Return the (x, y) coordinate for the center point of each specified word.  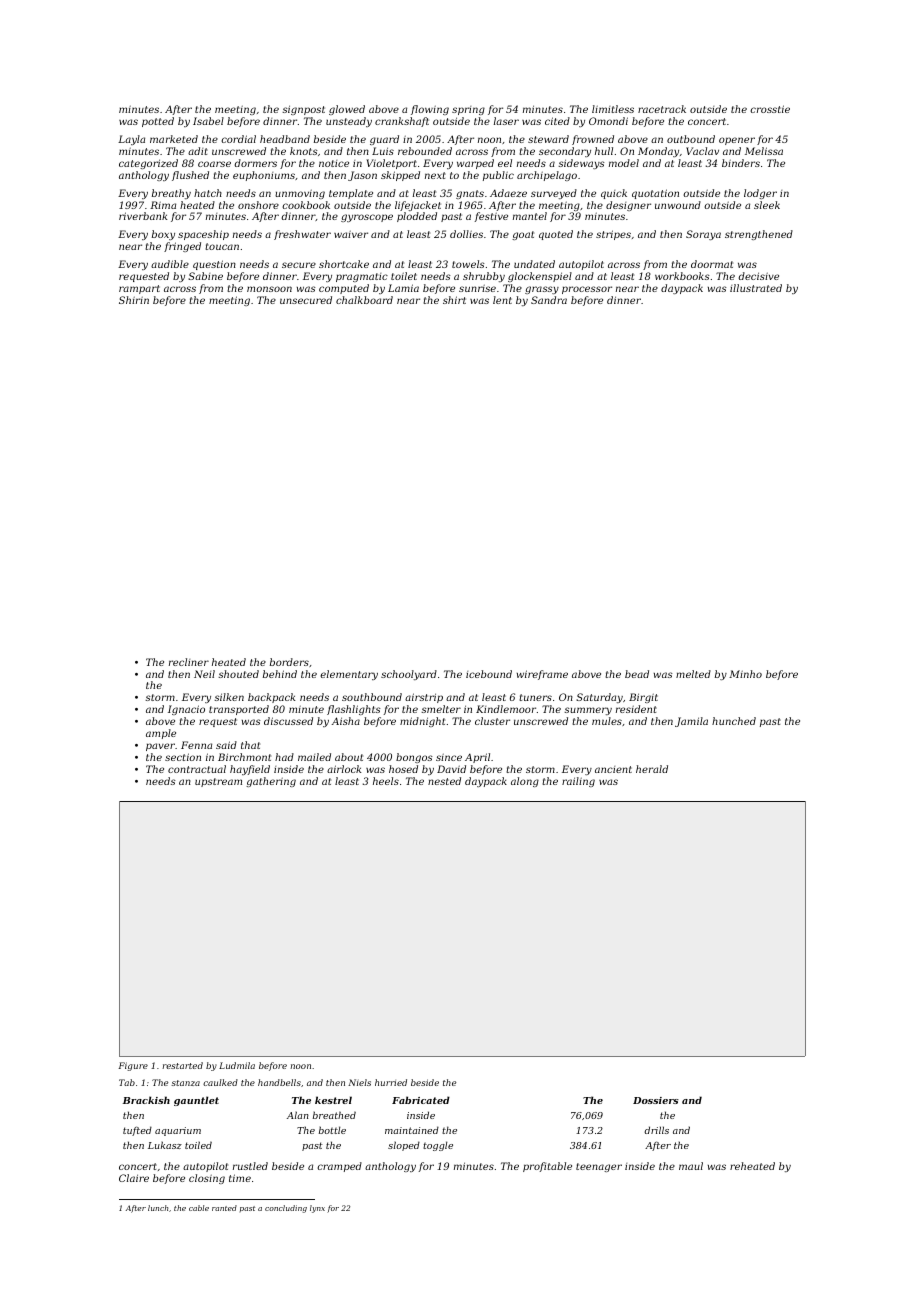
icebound (489, 674)
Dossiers (656, 1100)
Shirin (134, 300)
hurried (391, 1082)
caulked (220, 1082)
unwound (678, 205)
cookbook (306, 205)
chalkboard (364, 300)
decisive (758, 276)
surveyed (554, 194)
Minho (745, 674)
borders (289, 662)
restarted (182, 1065)
